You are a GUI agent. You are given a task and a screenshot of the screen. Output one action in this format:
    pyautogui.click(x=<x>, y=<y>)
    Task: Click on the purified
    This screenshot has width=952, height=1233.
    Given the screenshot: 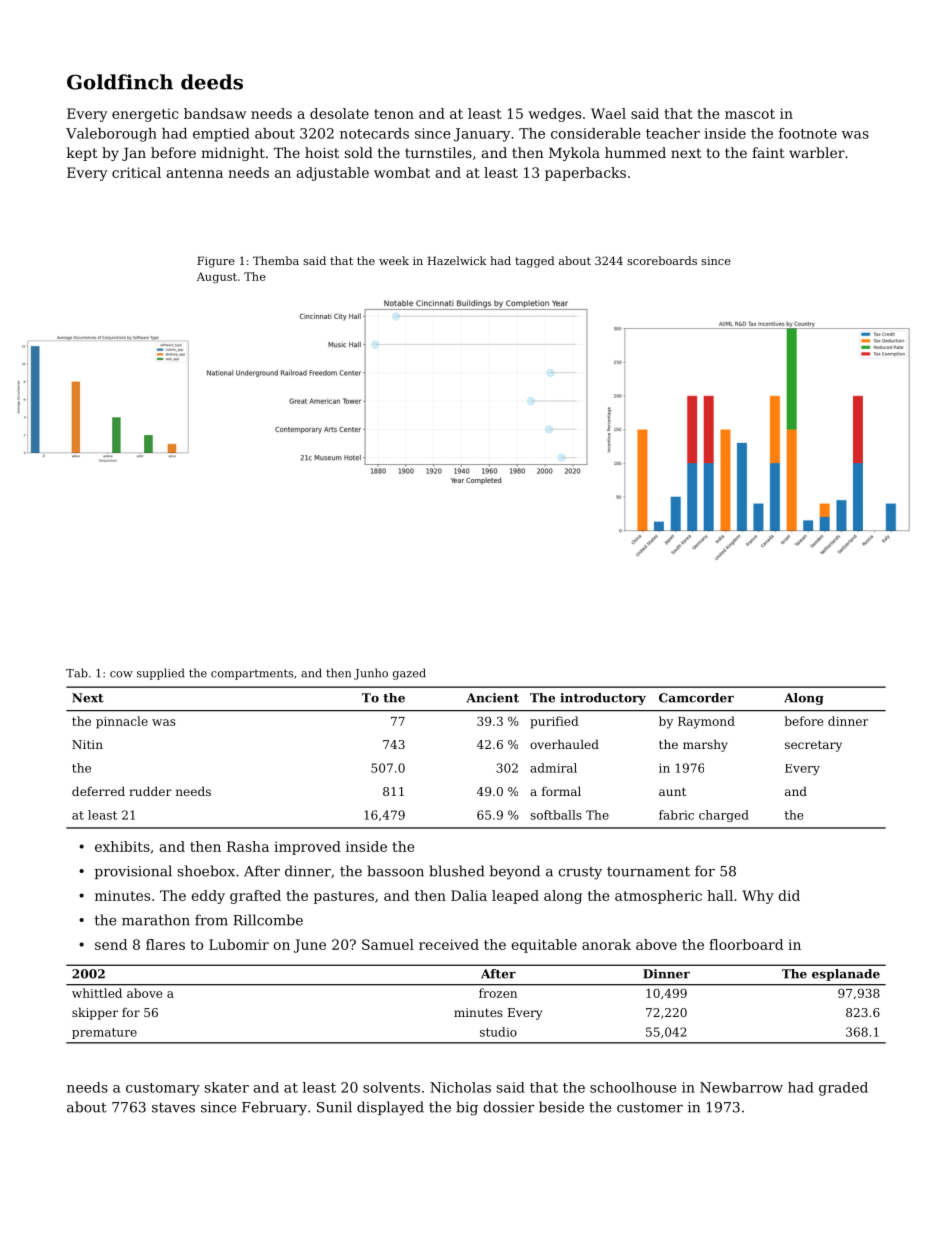 What is the action you would take?
    pyautogui.click(x=554, y=722)
